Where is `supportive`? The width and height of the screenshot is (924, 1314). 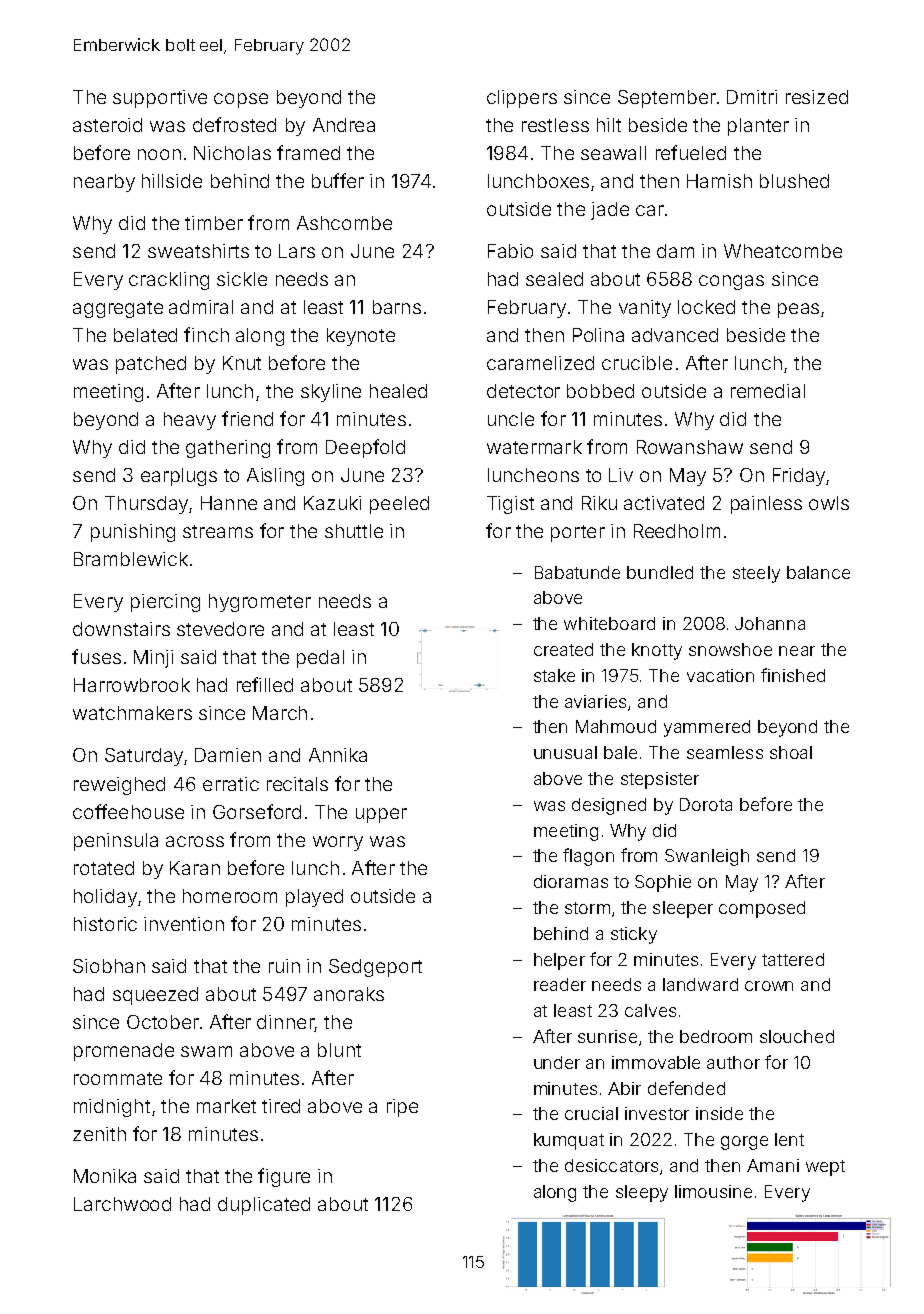 supportive is located at coordinates (160, 99).
